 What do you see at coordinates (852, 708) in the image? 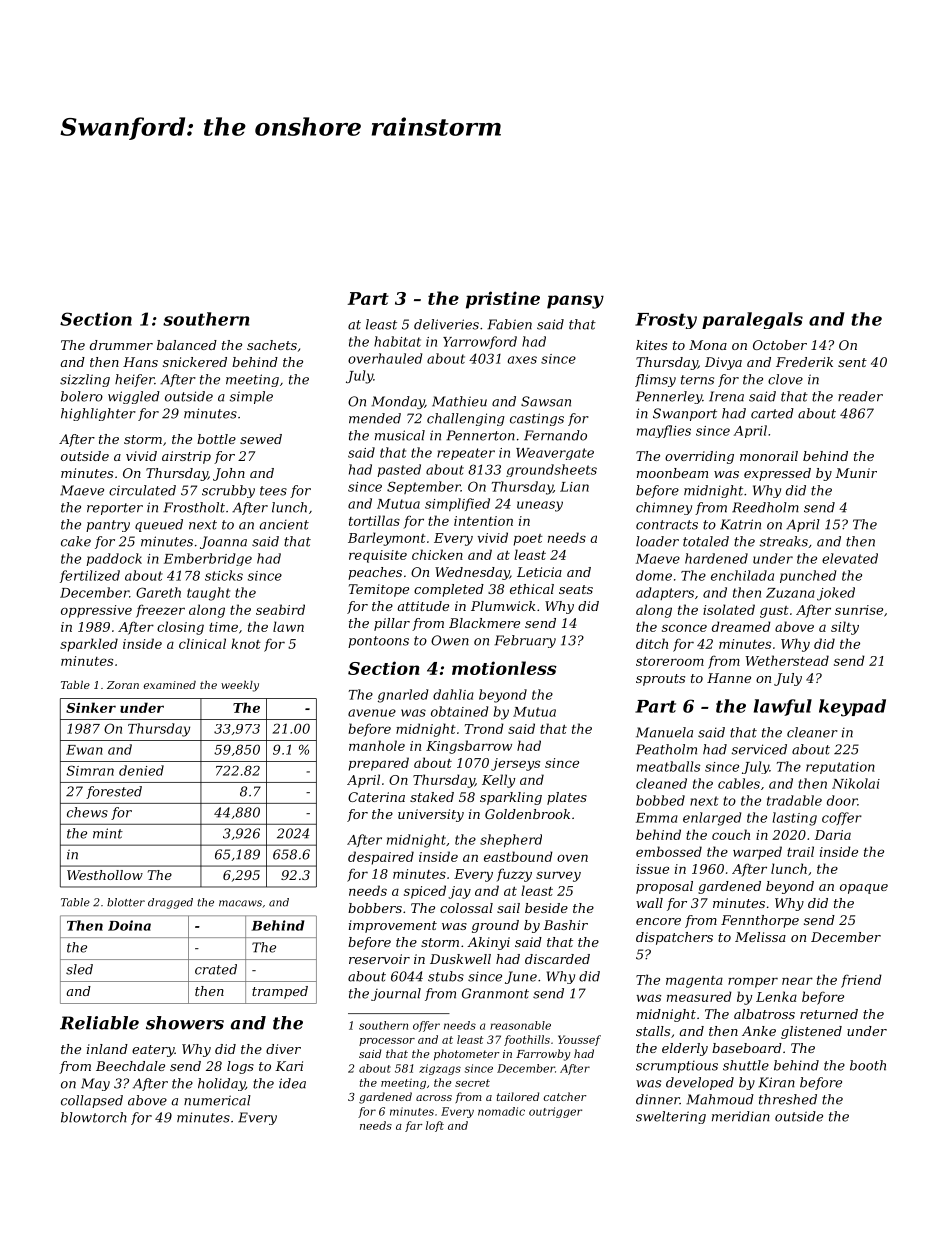
I see `keypad` at bounding box center [852, 708].
